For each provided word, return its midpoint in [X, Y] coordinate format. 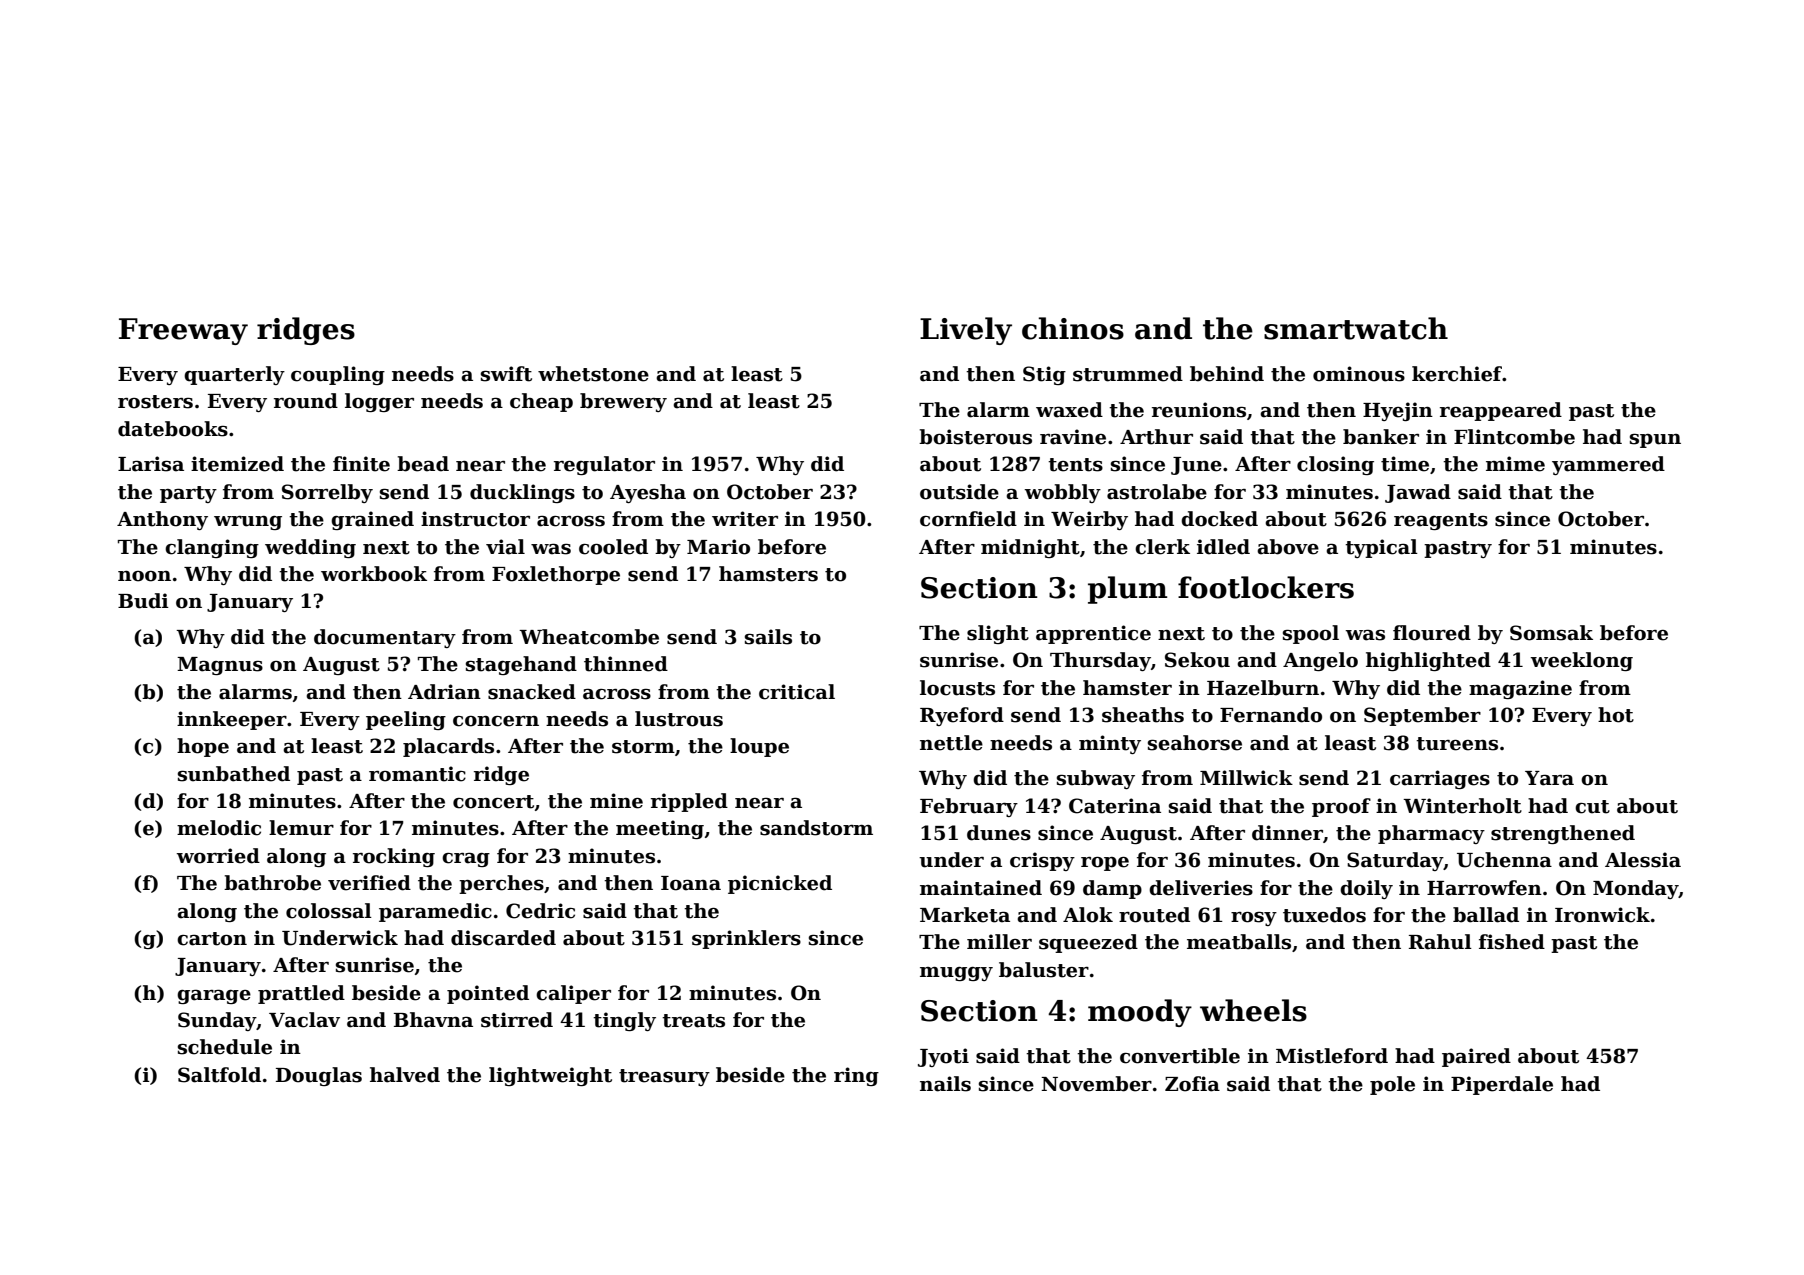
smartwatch [1356, 328]
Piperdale [1502, 1085]
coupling [338, 375]
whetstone [593, 374]
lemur [301, 828]
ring [856, 1076]
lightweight [550, 1076]
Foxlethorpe [556, 575]
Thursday [1100, 661]
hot [1616, 715]
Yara [1549, 778]
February [969, 807]
